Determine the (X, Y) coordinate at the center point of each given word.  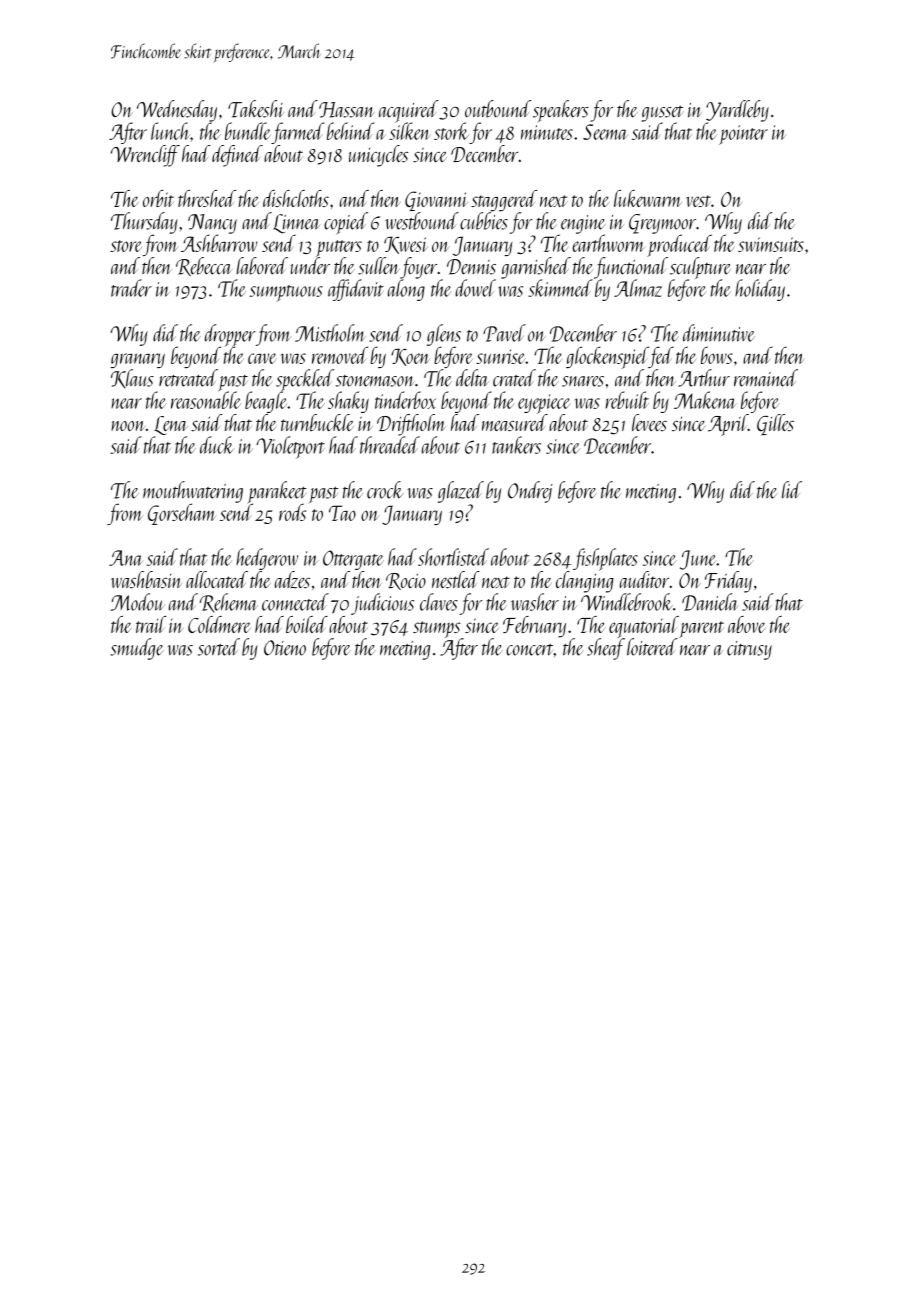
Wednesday (177, 111)
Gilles (775, 424)
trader (131, 288)
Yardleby (737, 111)
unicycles (378, 156)
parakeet (277, 492)
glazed (461, 492)
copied (346, 223)
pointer (743, 135)
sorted (219, 647)
